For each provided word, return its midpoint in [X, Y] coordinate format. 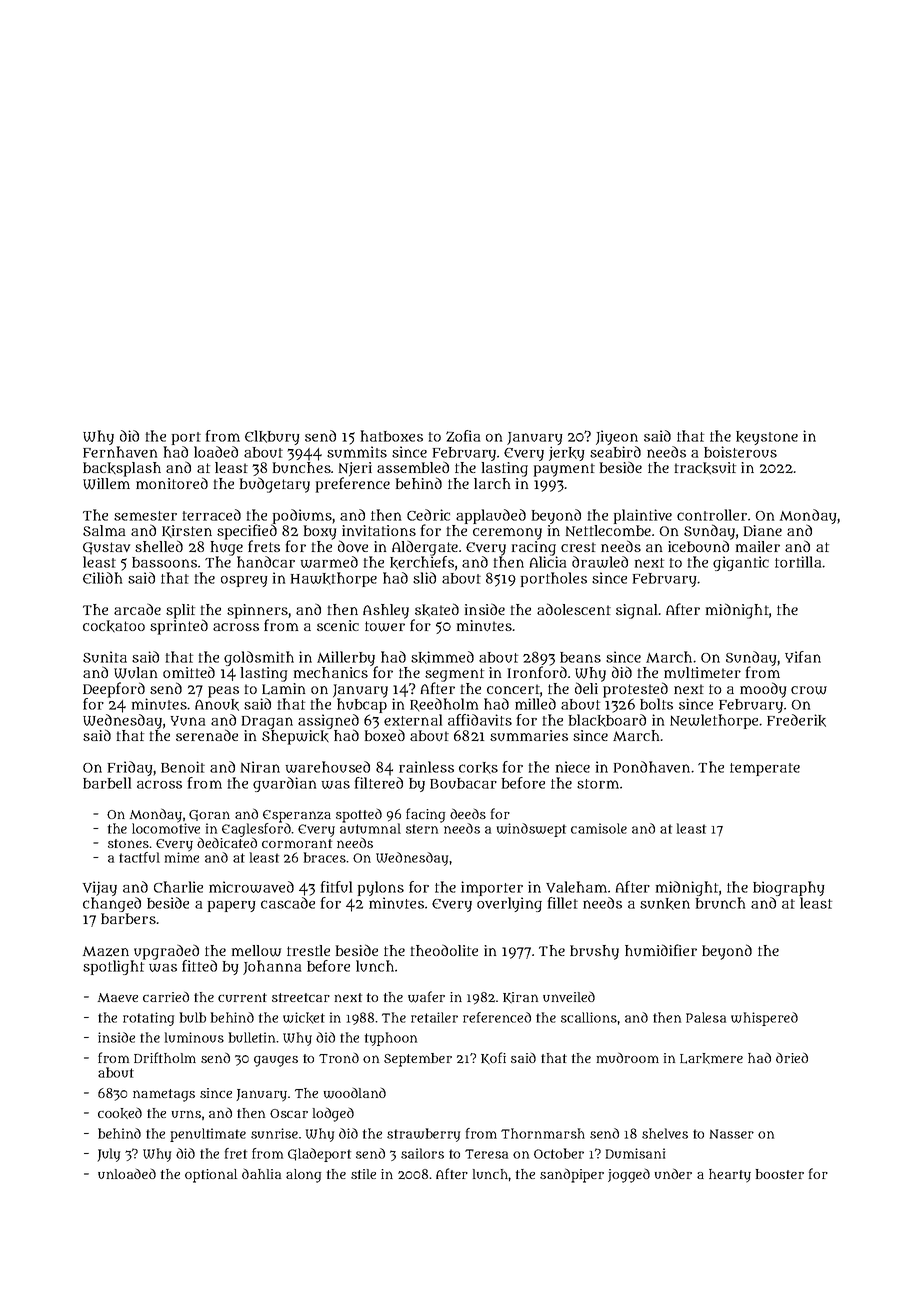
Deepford [114, 690]
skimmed [442, 657]
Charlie [178, 887]
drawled [600, 562]
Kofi [493, 1058]
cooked [120, 1113]
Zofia [463, 436]
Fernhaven [120, 452]
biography [788, 888]
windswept [531, 830]
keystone [767, 438]
